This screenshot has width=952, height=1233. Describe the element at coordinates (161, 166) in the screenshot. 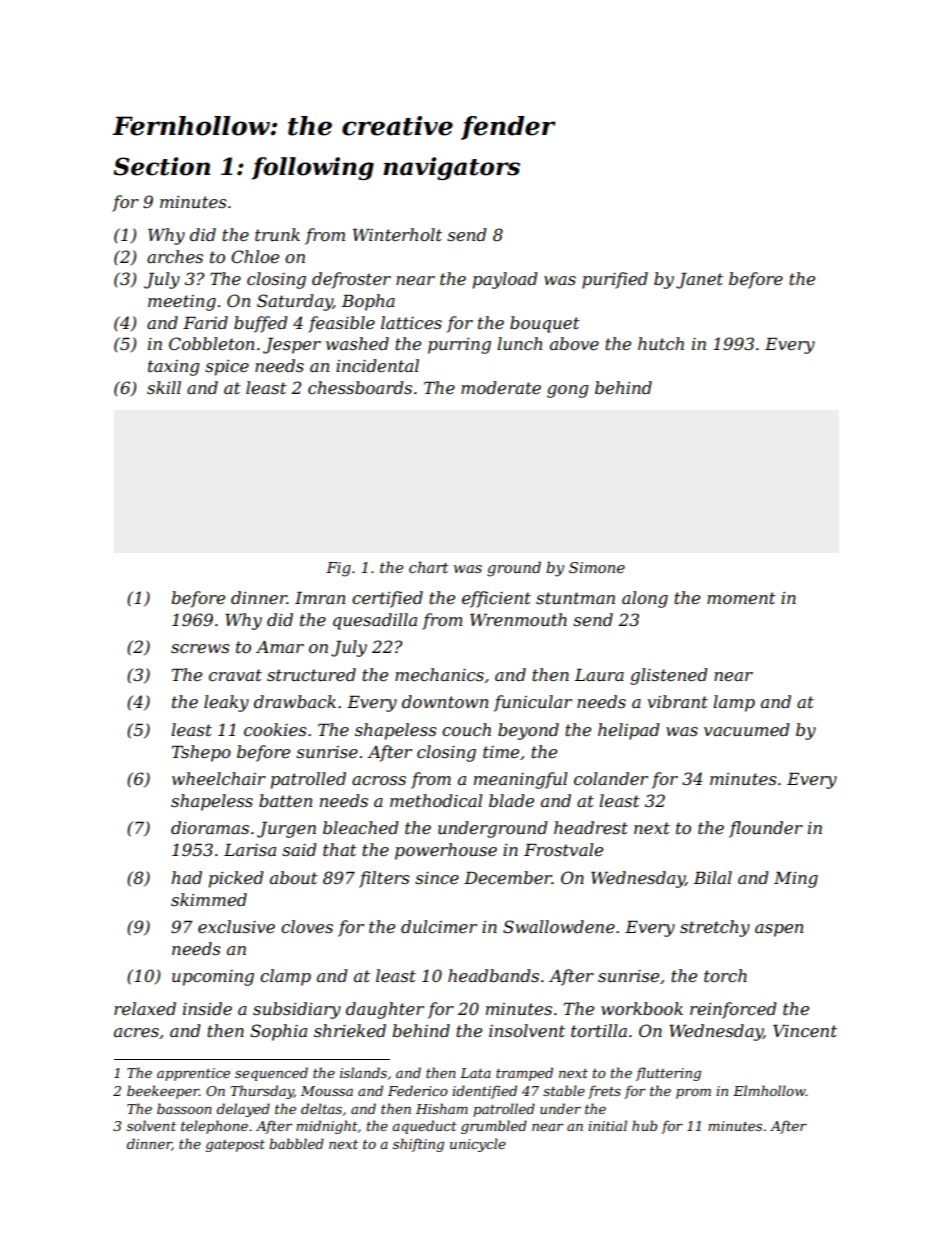

I see `Section` at that location.
